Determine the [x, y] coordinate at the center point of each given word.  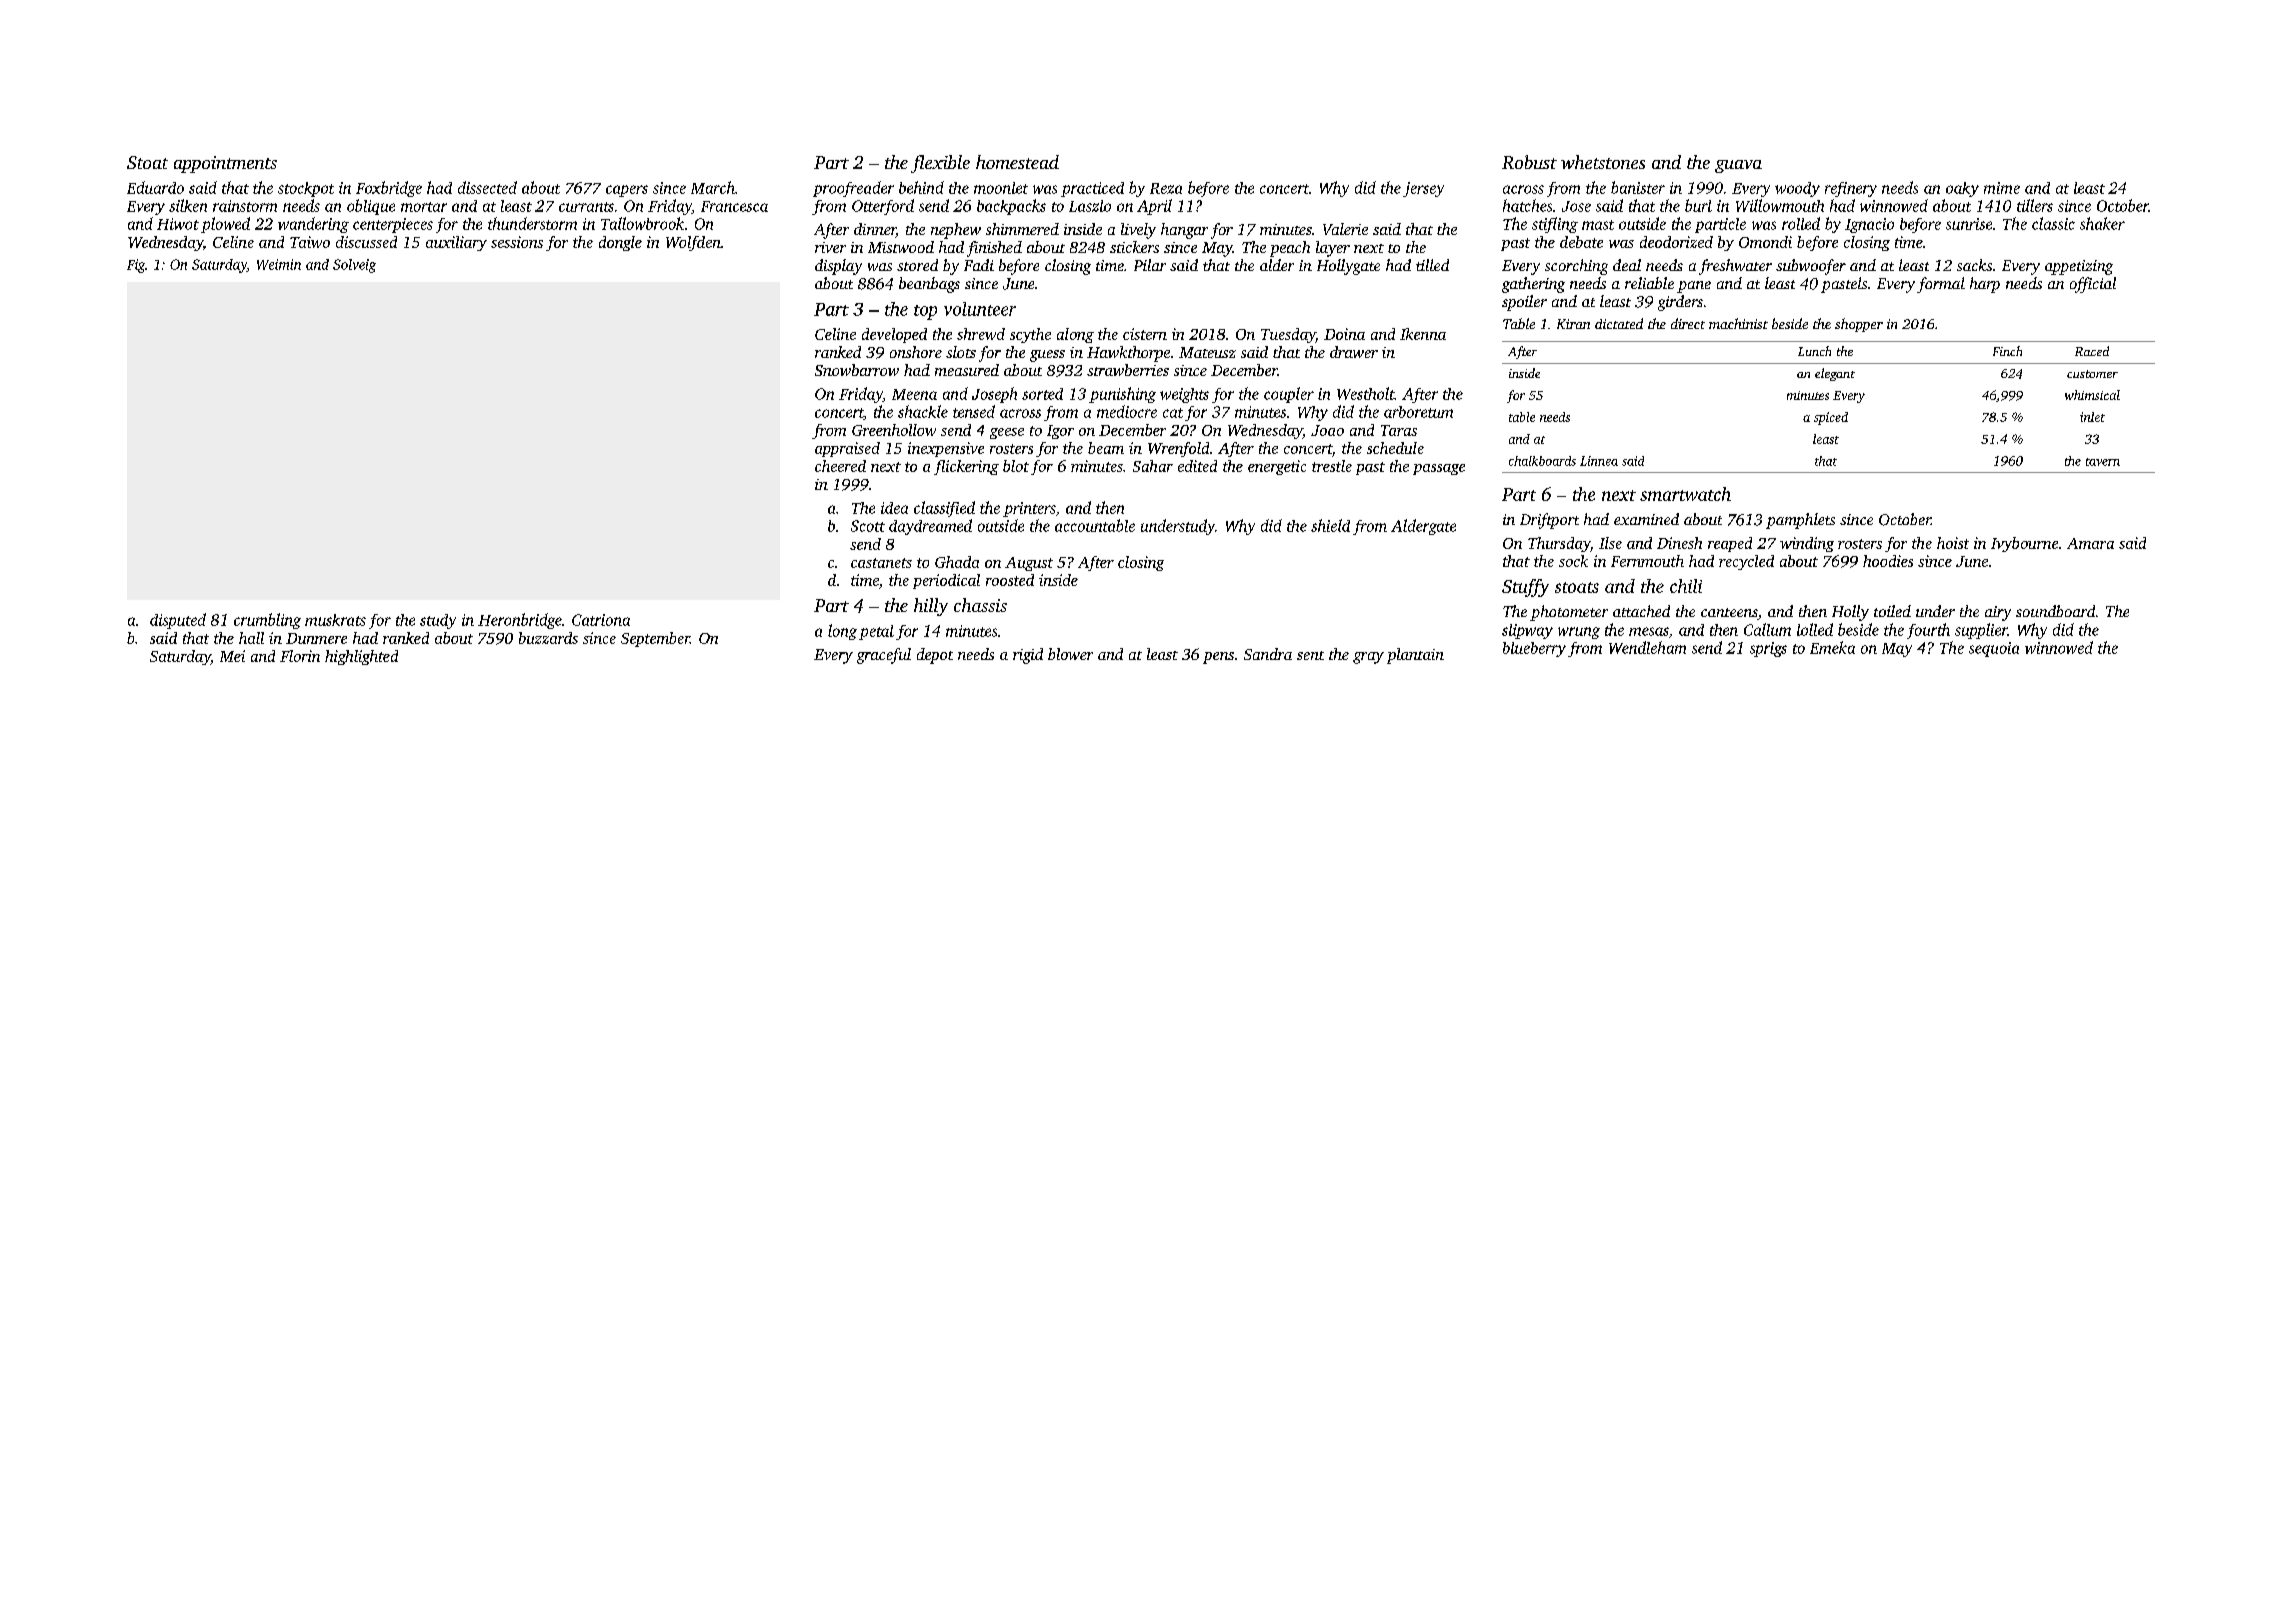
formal [1941, 285]
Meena [914, 394]
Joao [1327, 430]
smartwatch [1685, 494]
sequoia [1994, 649]
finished [994, 249]
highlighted [361, 657]
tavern [2103, 462]
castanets [881, 563]
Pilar [1150, 265]
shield [1330, 525]
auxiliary [456, 243]
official [2093, 285]
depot [935, 656]
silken [188, 205]
